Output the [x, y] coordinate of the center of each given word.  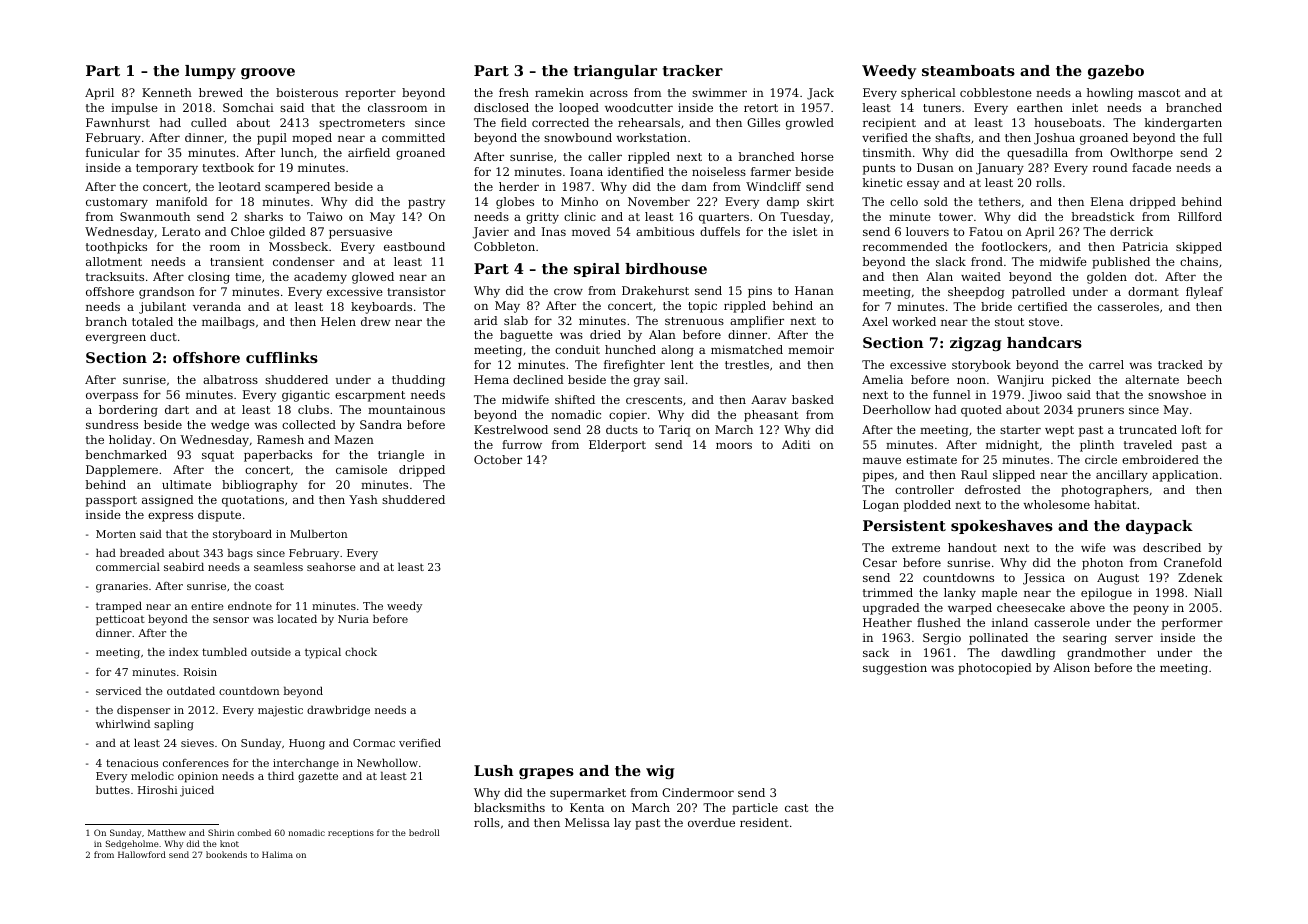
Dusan [935, 167]
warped [970, 609]
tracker [693, 70]
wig [660, 772]
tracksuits [115, 276]
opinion [198, 777]
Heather [887, 622]
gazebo [1116, 72]
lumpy [210, 72]
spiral [597, 270]
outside [271, 651]
